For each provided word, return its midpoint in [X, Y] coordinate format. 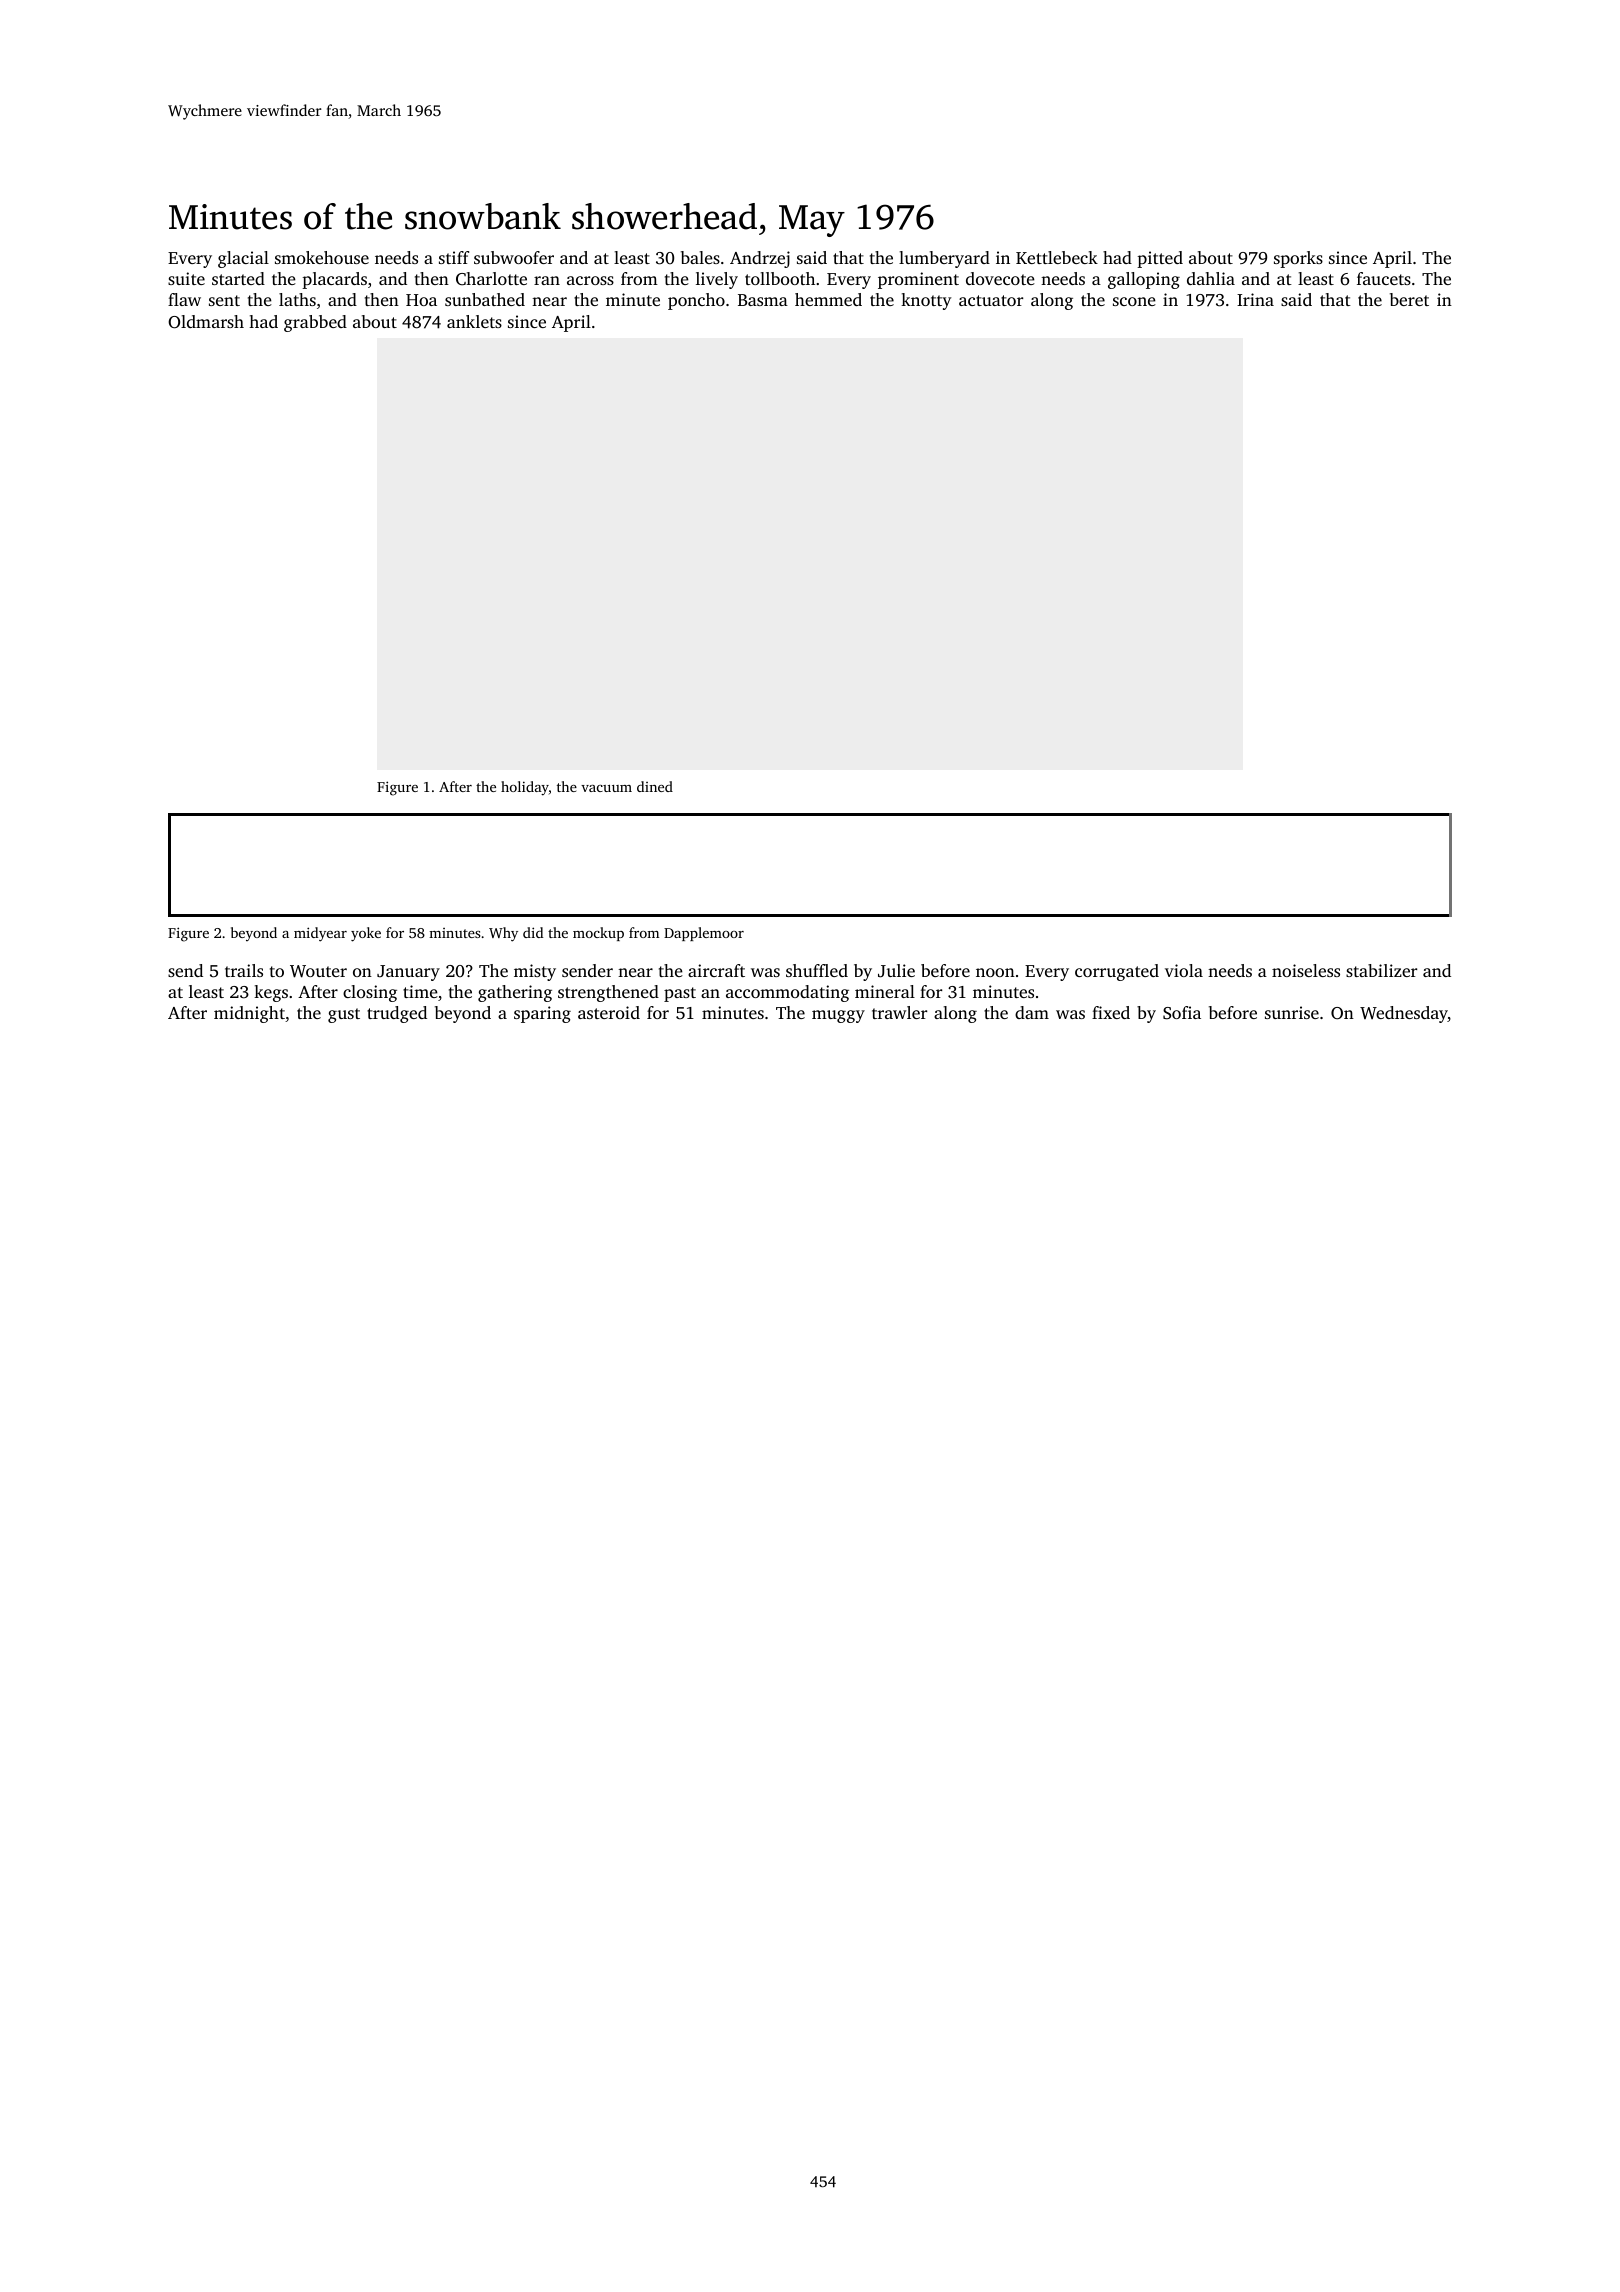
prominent [918, 280]
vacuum [606, 788]
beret [1409, 299]
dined [655, 786]
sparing [542, 1014]
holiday [525, 788]
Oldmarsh [206, 322]
